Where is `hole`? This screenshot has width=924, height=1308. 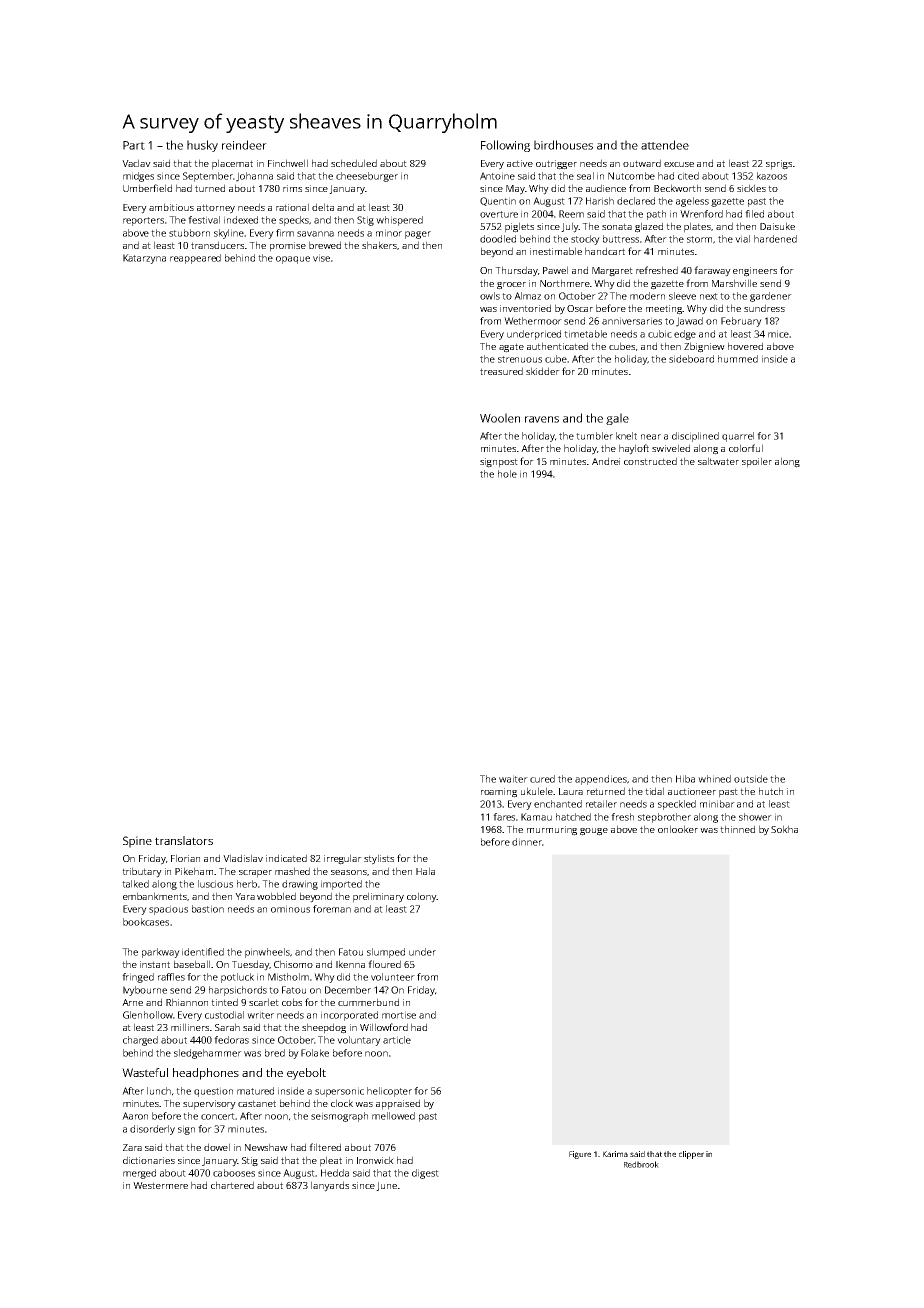
hole is located at coordinates (507, 474).
